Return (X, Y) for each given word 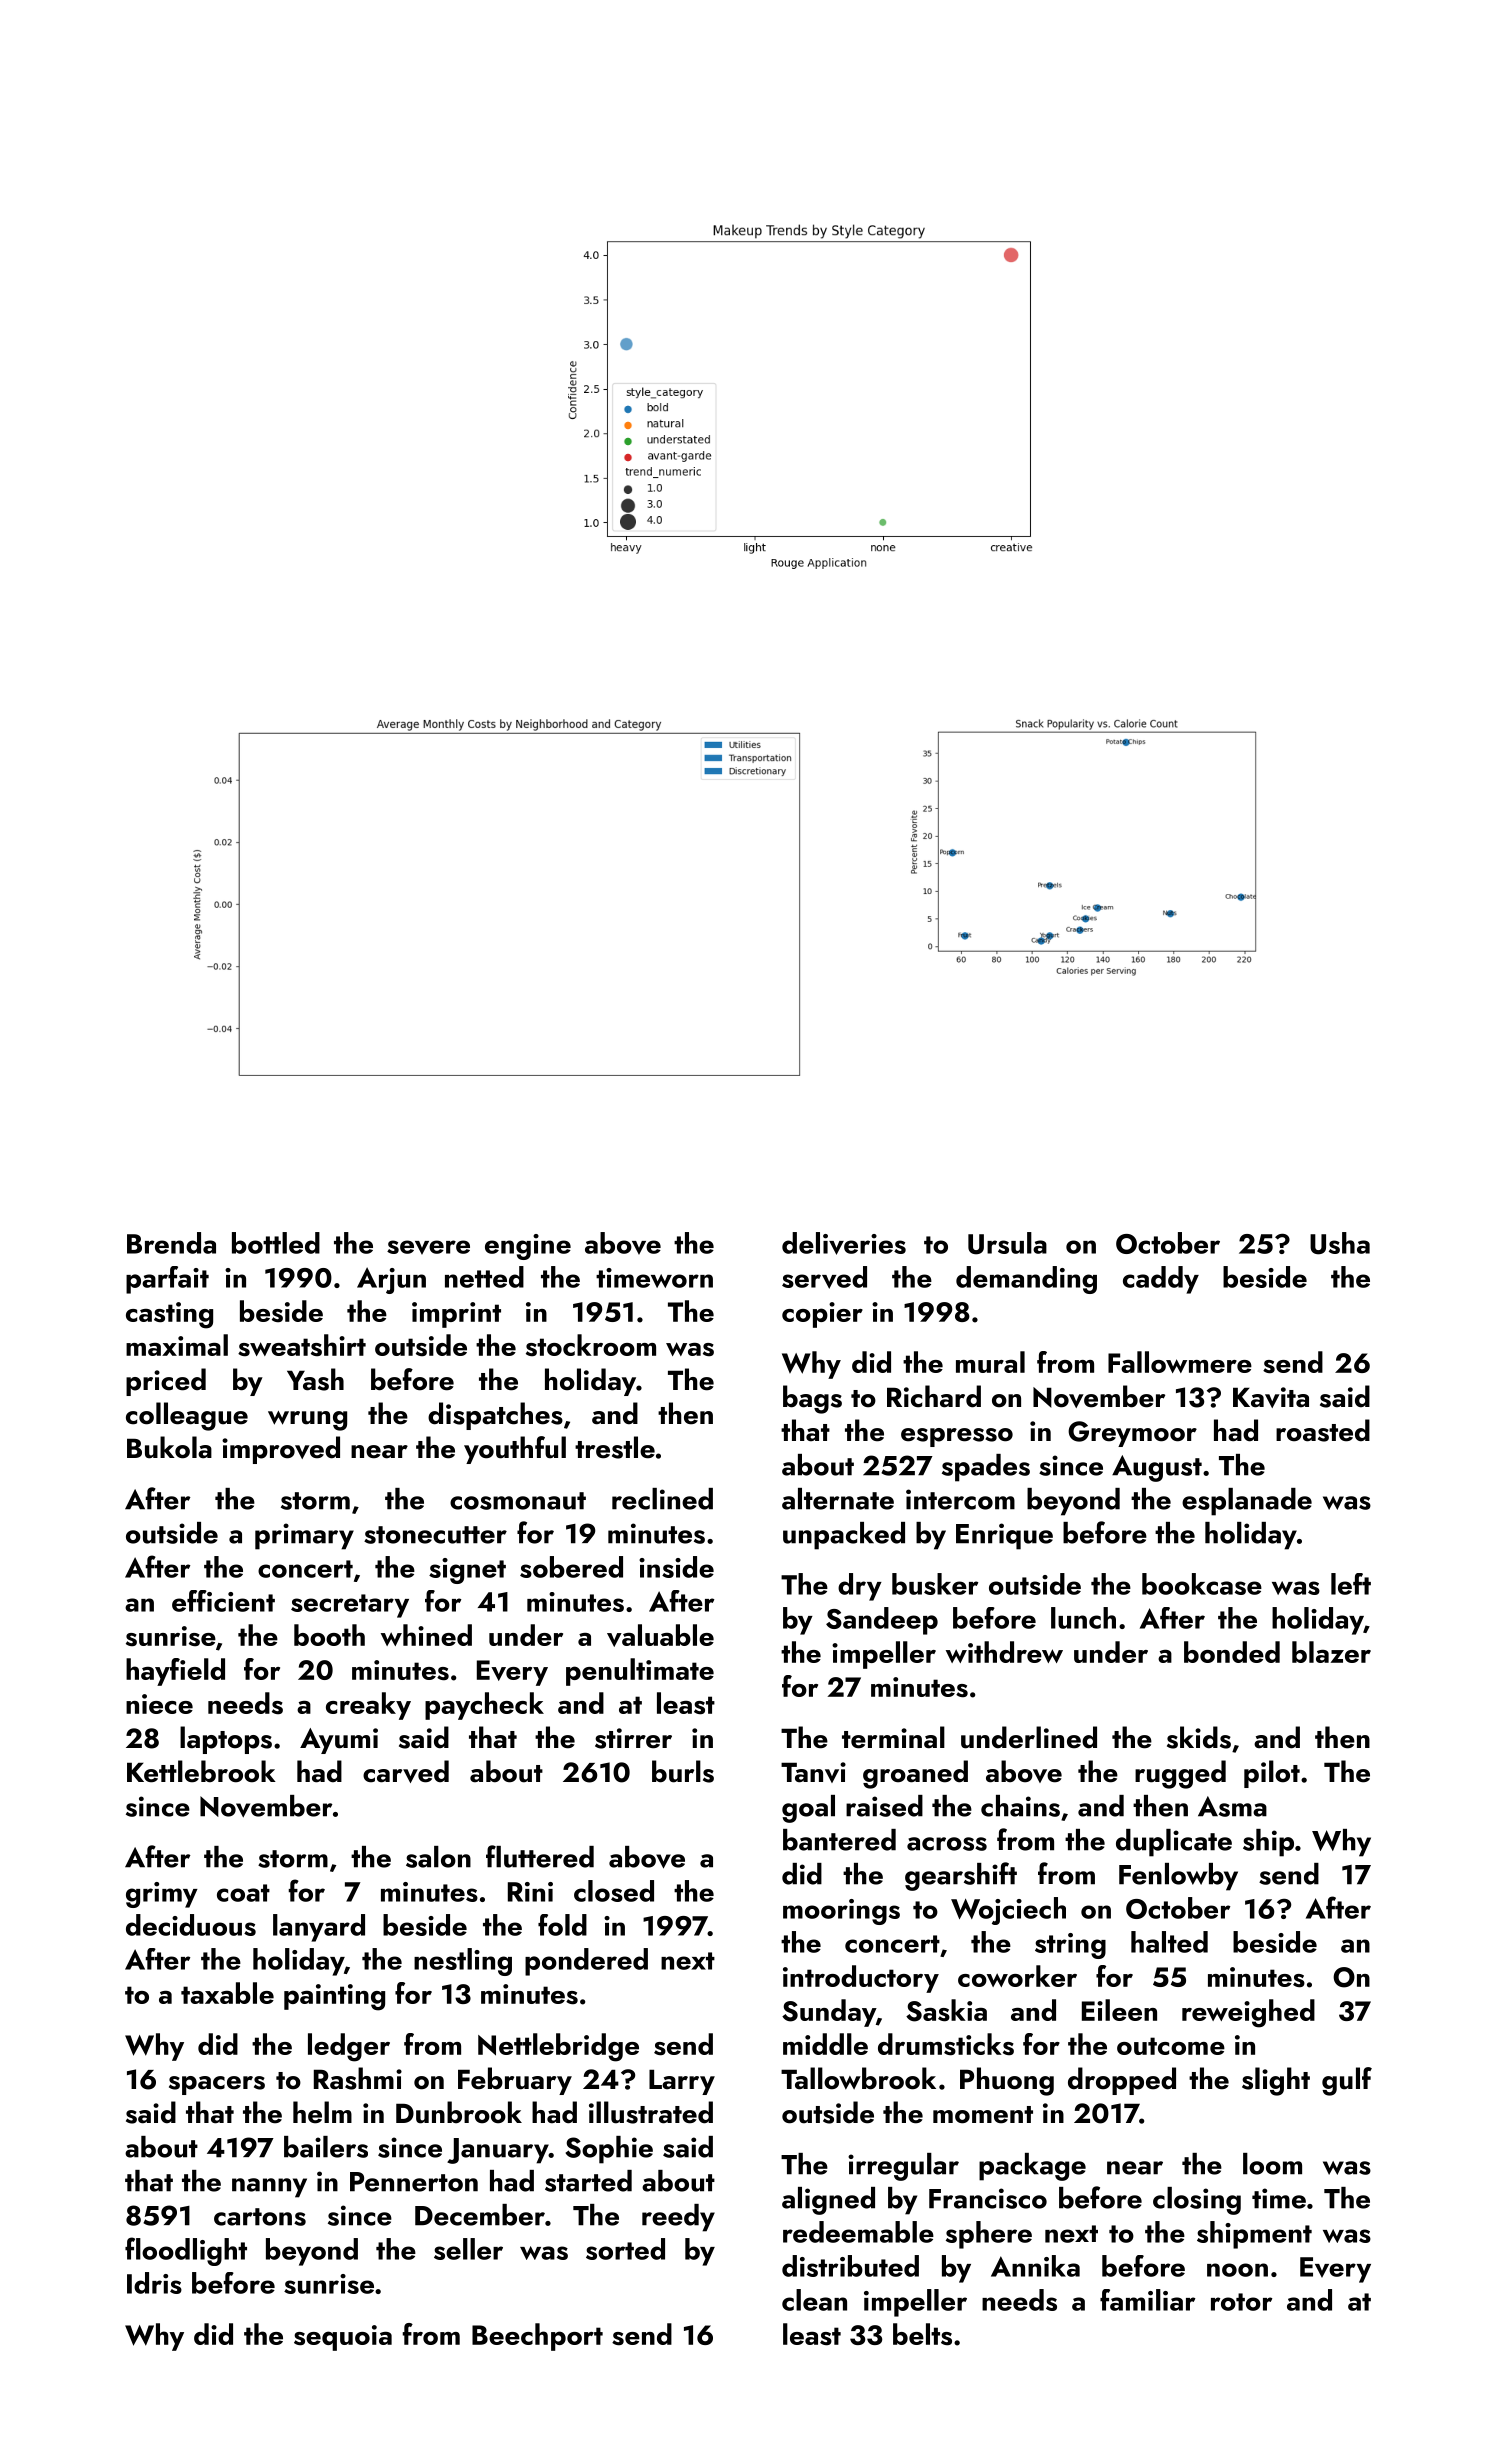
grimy (162, 1895)
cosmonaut (518, 1501)
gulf (1347, 2081)
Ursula (1007, 1243)
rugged (1180, 1774)
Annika (1035, 2266)
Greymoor (1132, 1434)
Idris (154, 2283)
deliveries (844, 1243)
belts (922, 2334)
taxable (227, 1993)
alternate (838, 1499)
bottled (276, 1243)
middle (825, 2044)
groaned (915, 1774)
